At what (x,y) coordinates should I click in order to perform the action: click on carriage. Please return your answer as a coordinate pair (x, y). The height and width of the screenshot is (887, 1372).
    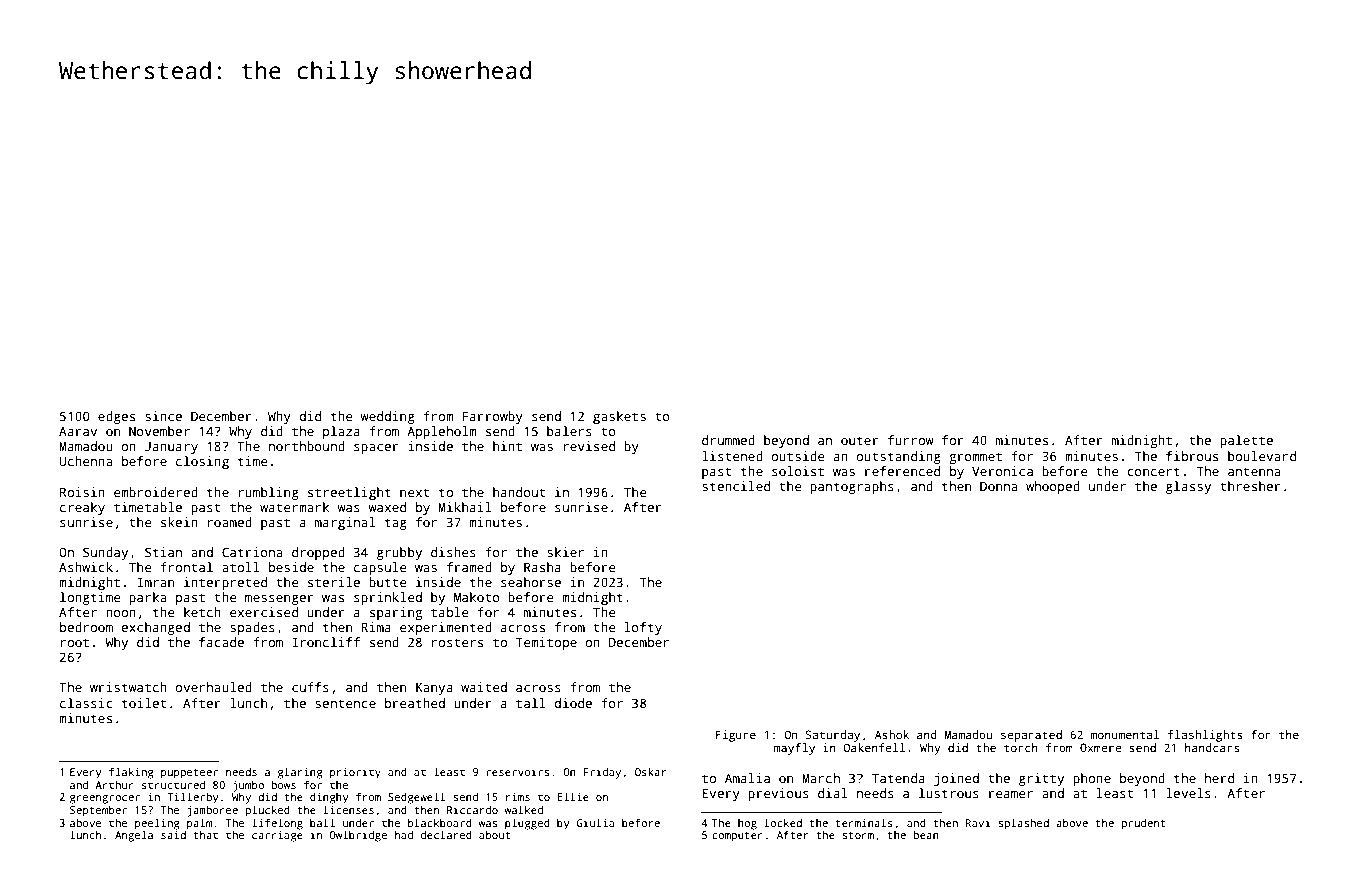
    Looking at the image, I should click on (277, 836).
